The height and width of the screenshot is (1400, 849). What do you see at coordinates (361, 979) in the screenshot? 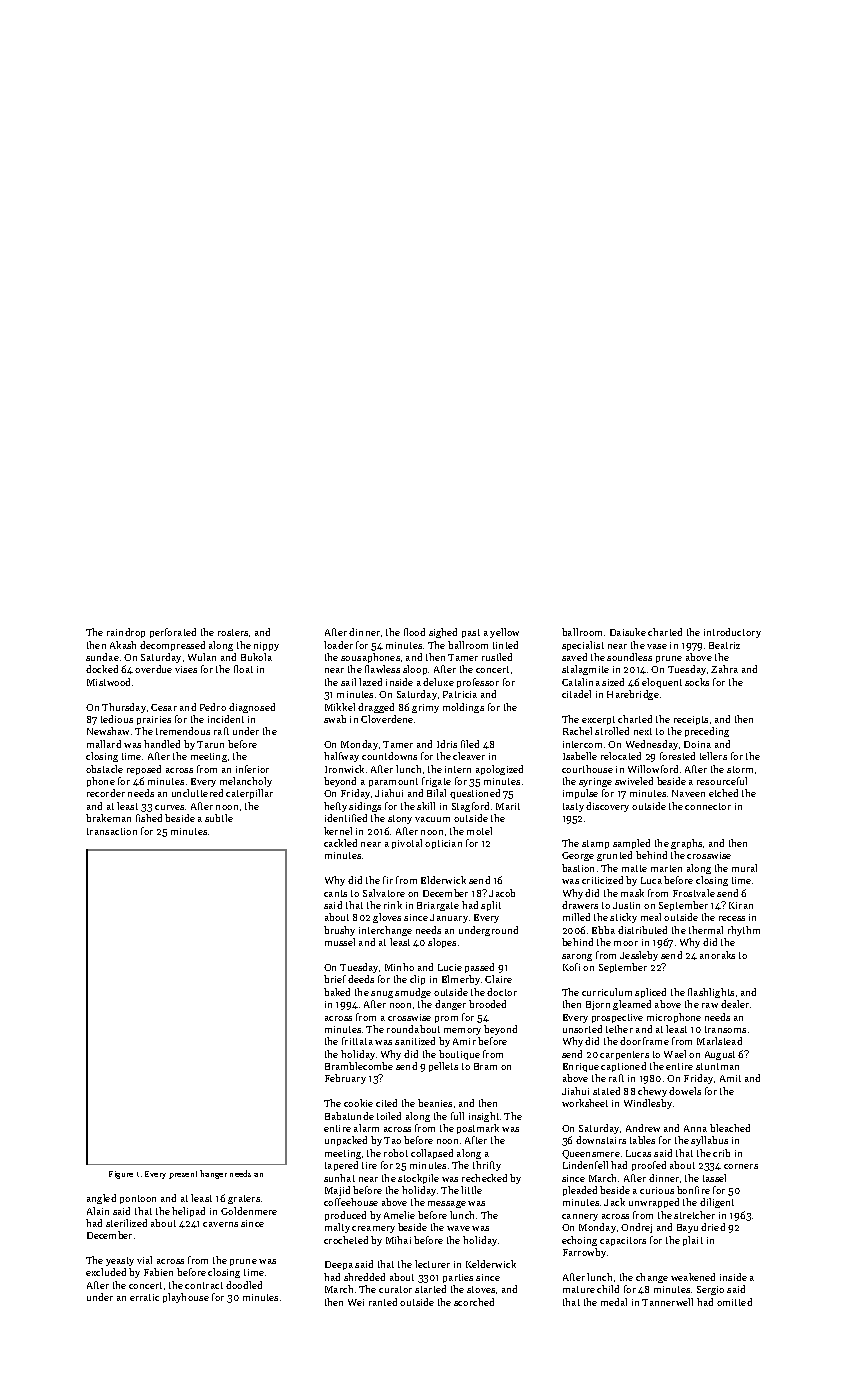
I see `deeds` at bounding box center [361, 979].
